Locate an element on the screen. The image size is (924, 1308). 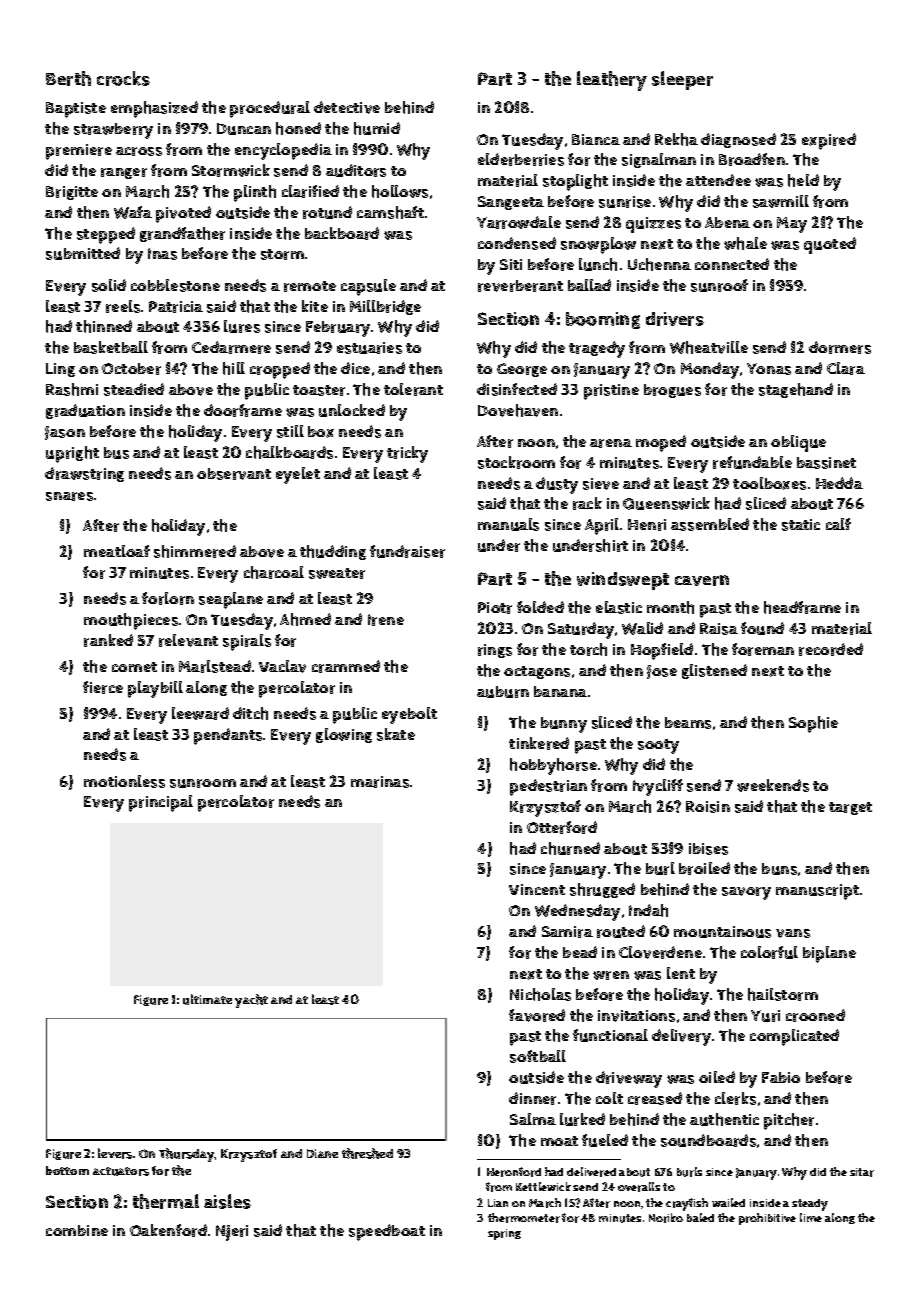
complicated is located at coordinates (794, 1037).
